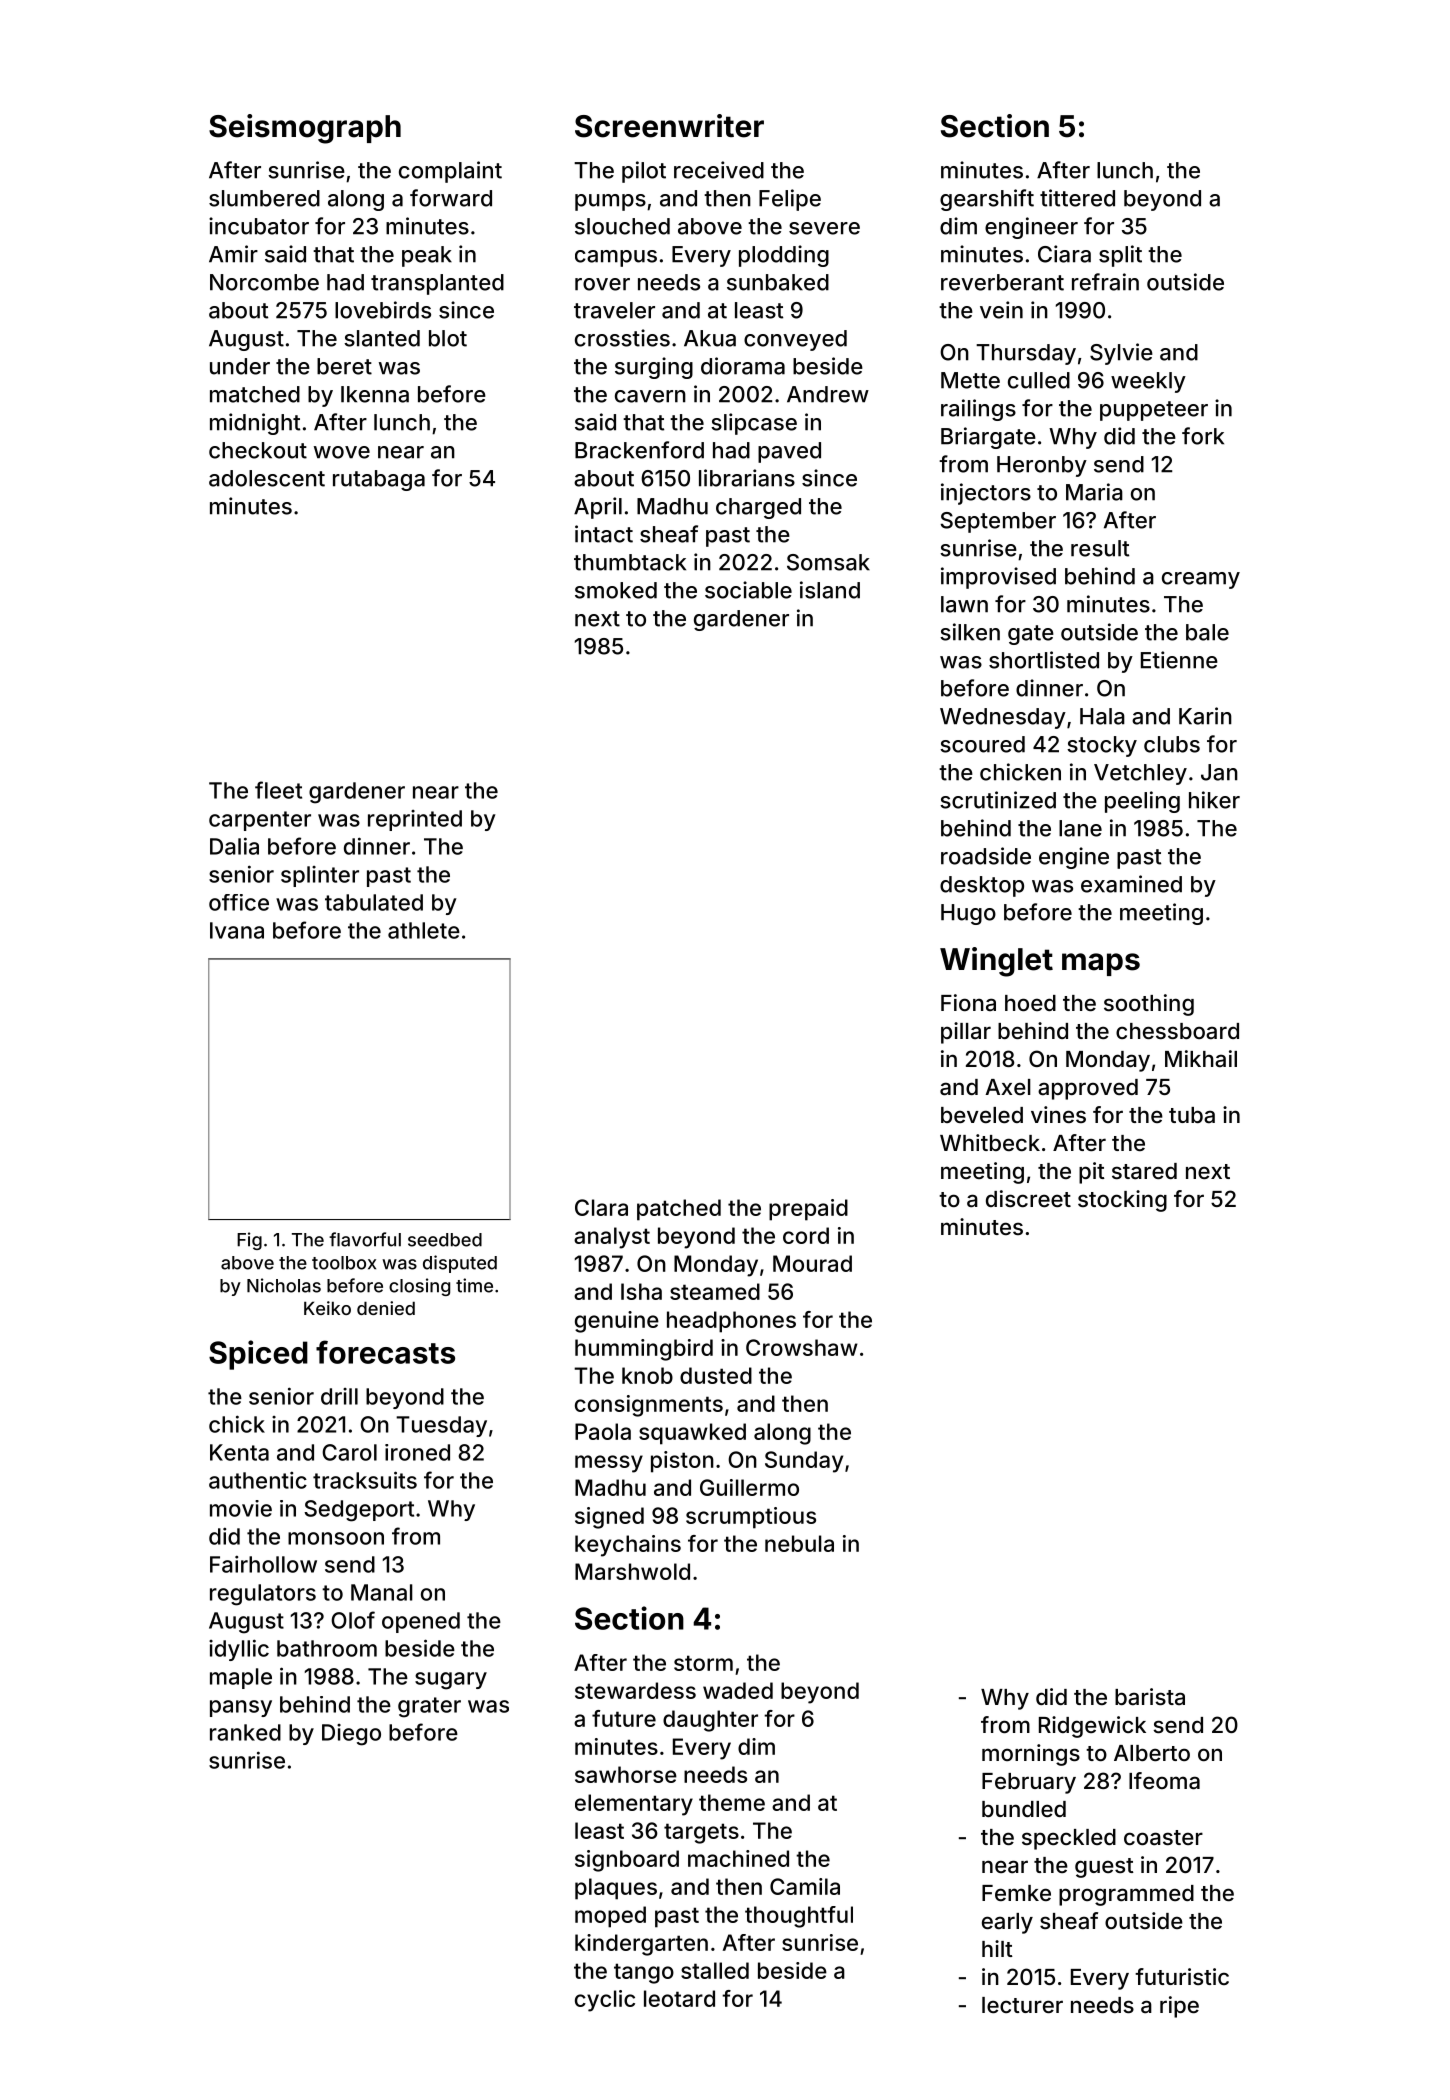 The width and height of the document is (1450, 2100). Describe the element at coordinates (267, 478) in the document. I see `adolescent` at that location.
